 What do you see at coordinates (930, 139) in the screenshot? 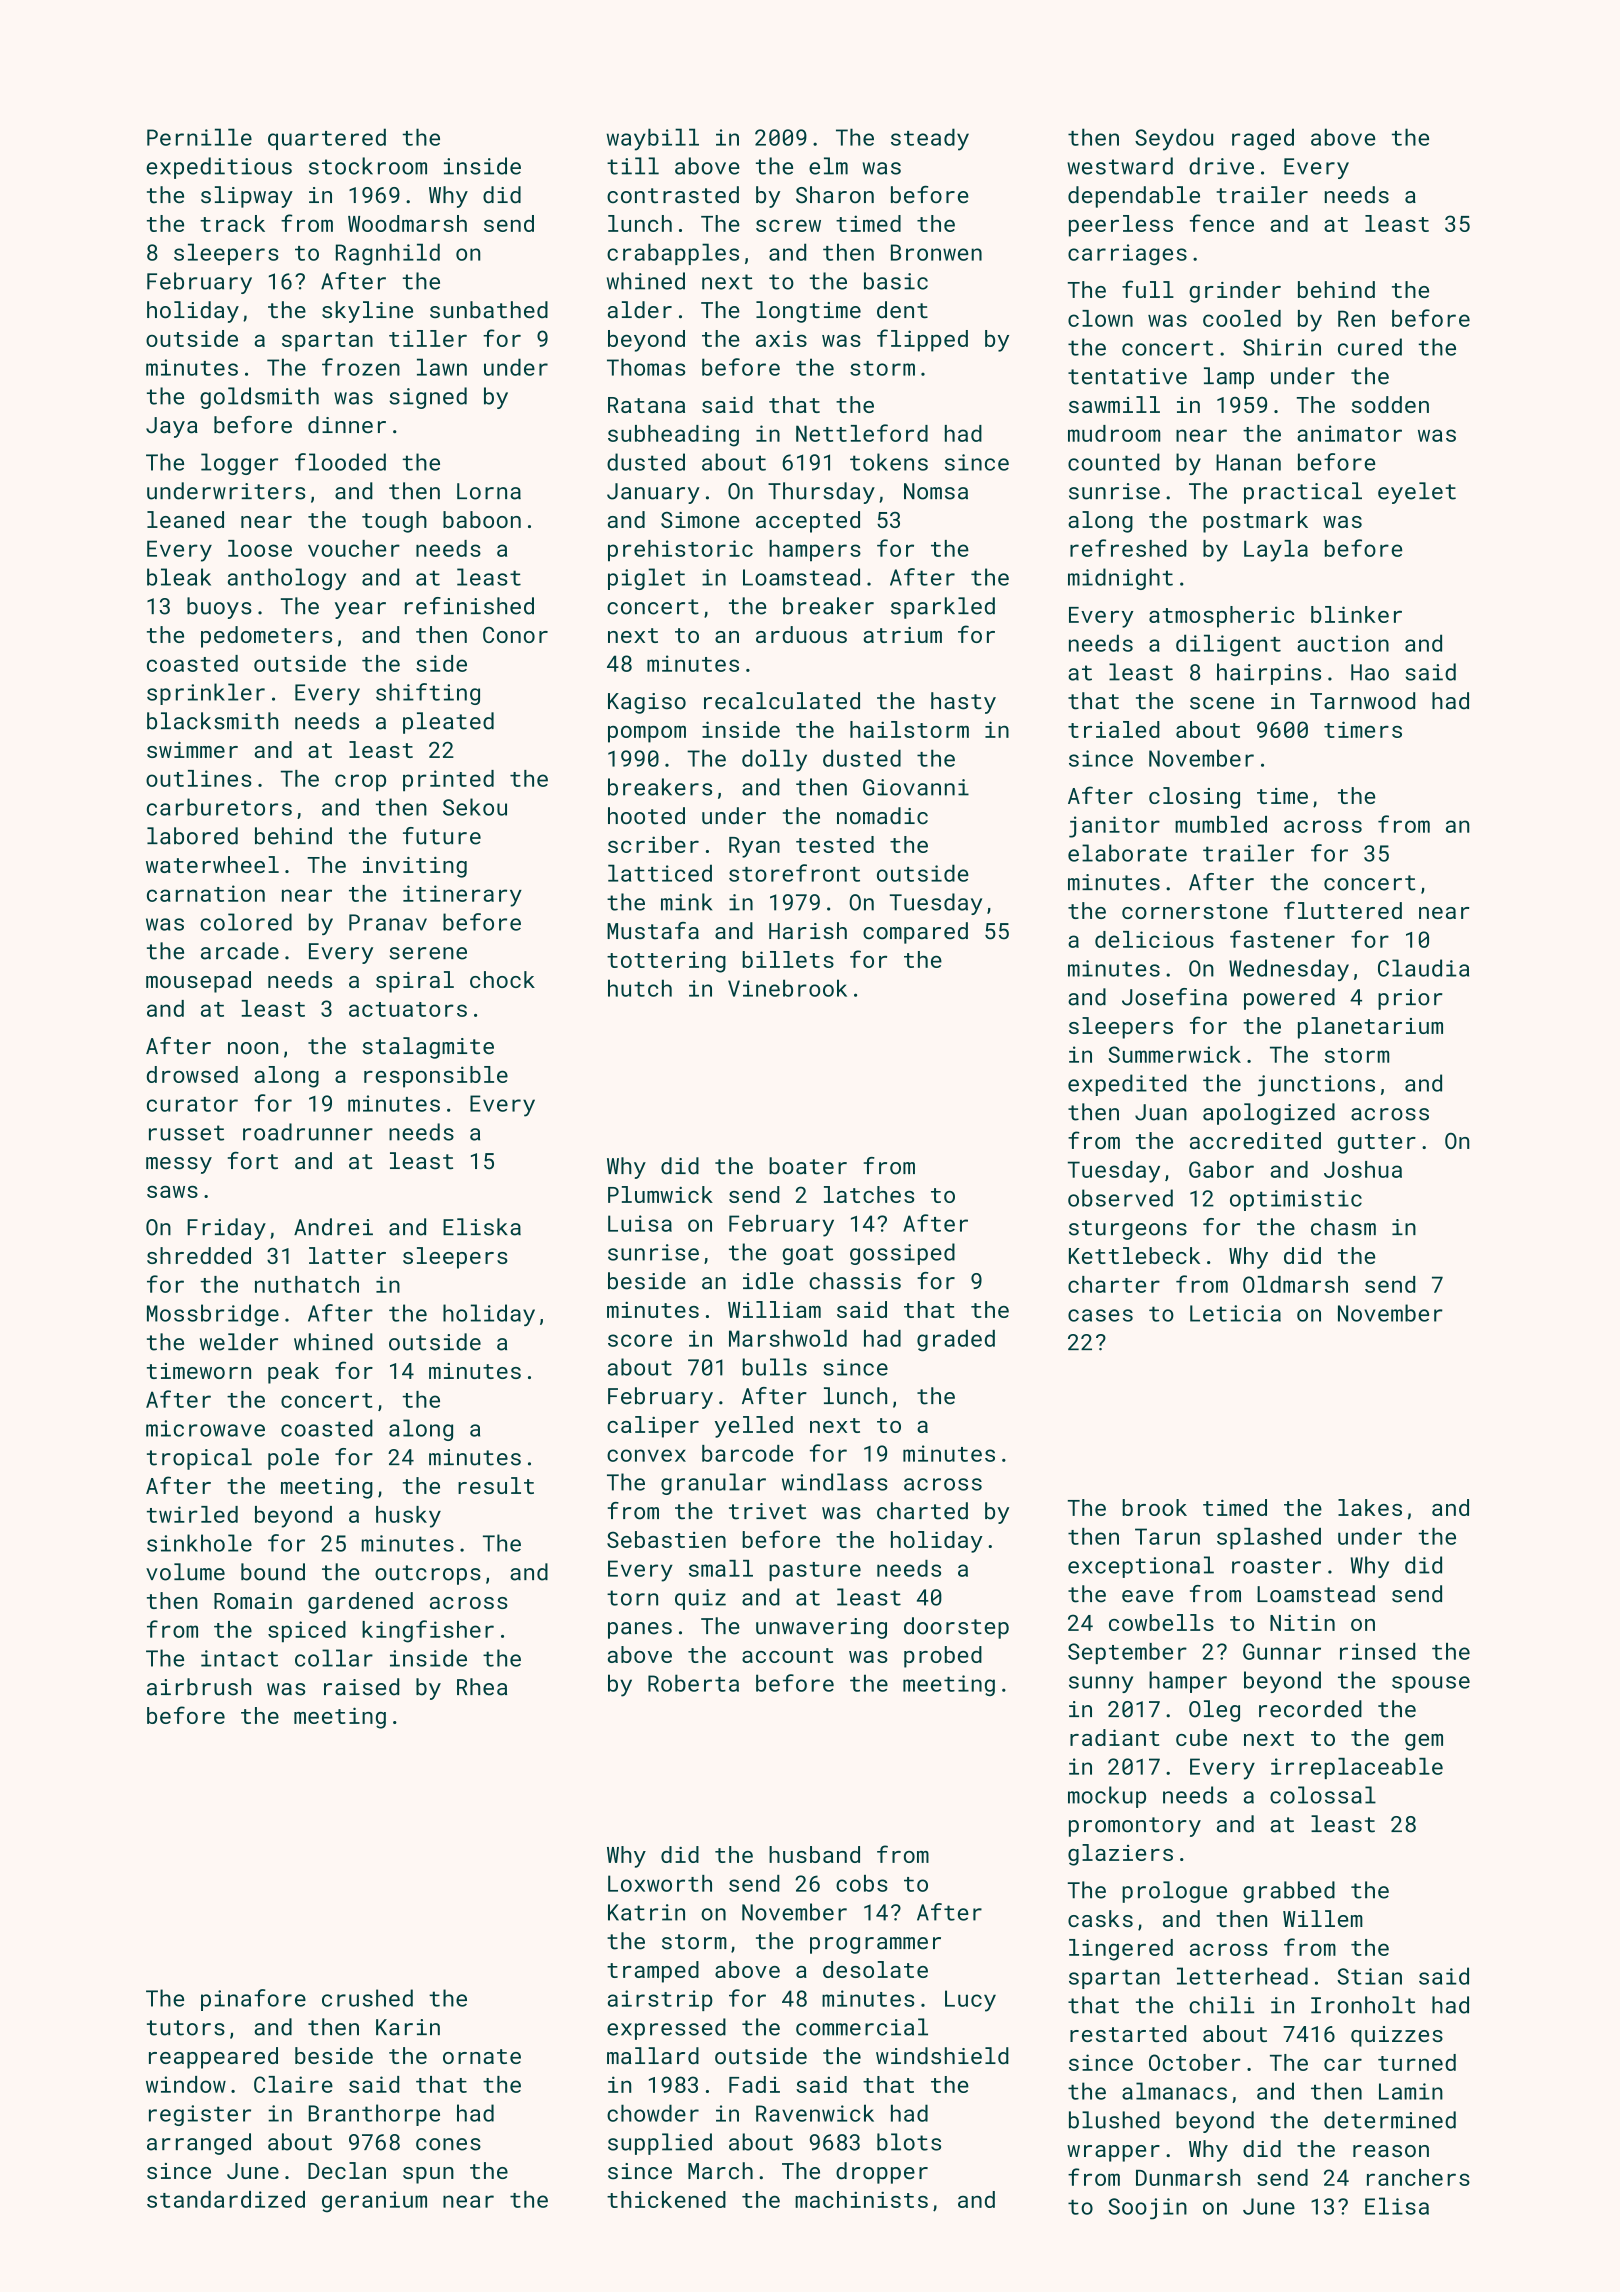
I see `steady` at bounding box center [930, 139].
